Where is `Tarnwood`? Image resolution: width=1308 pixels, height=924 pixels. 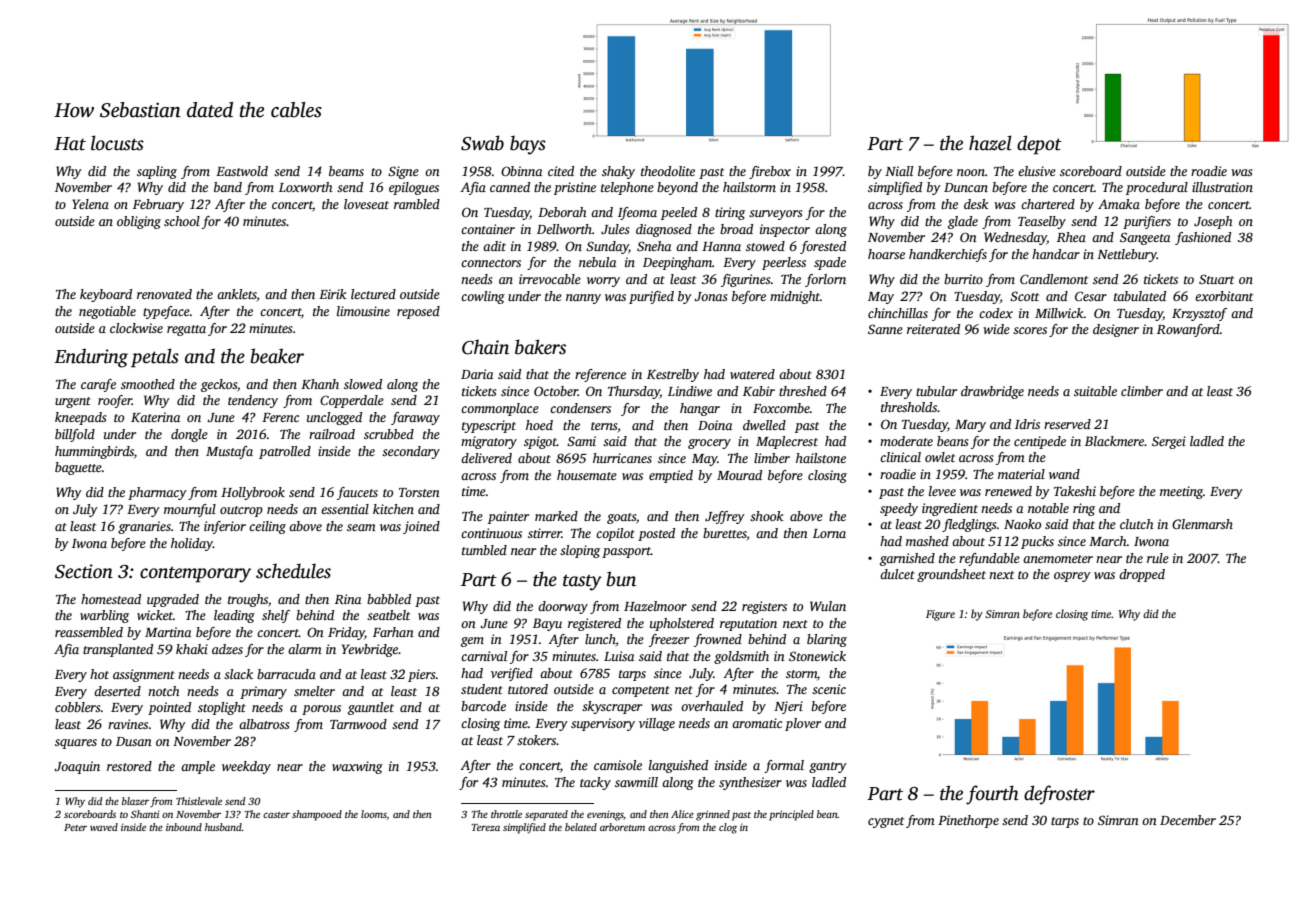
Tarnwood is located at coordinates (358, 724).
